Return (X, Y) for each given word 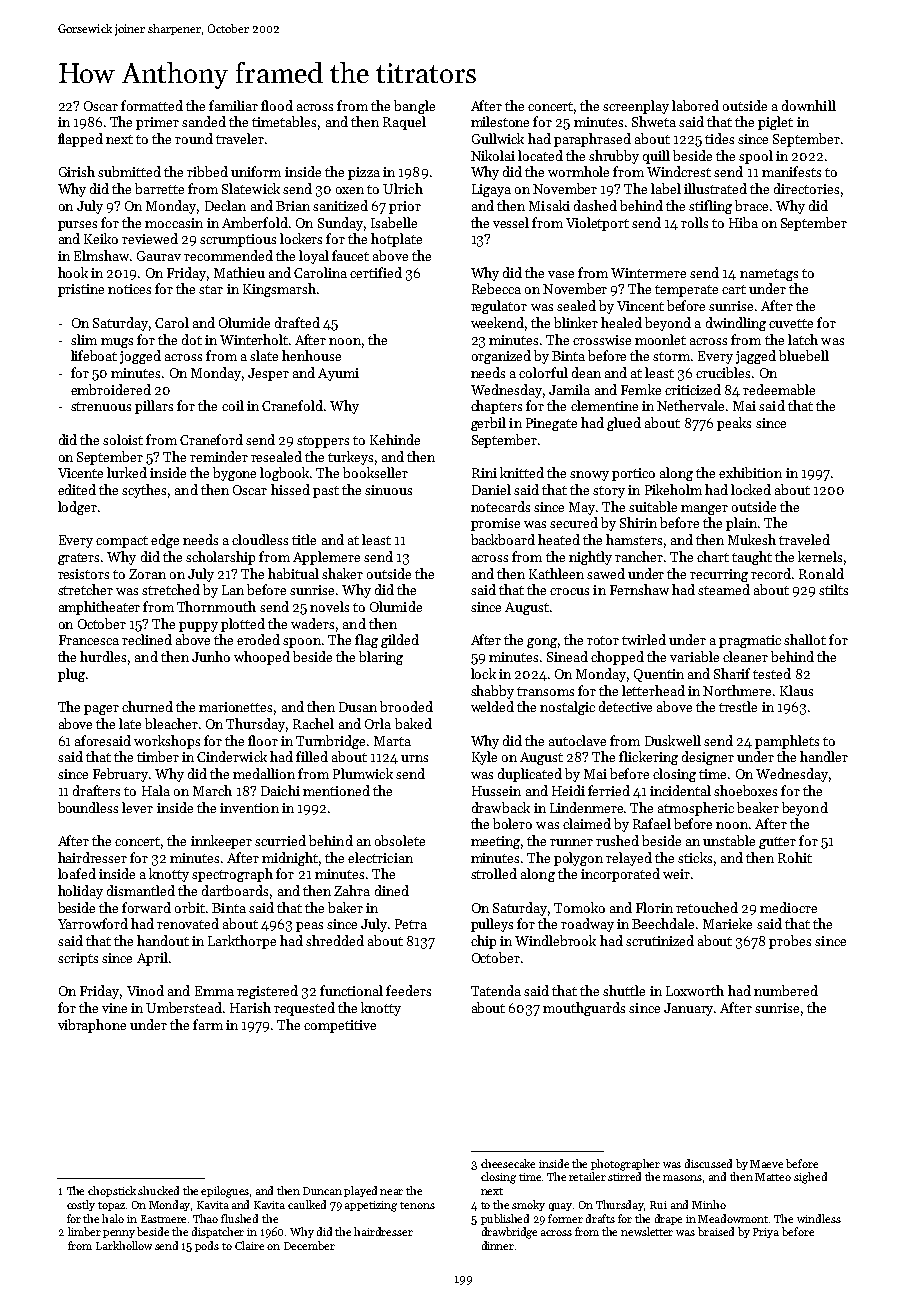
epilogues (225, 1192)
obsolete (400, 840)
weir (676, 874)
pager (101, 710)
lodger (77, 508)
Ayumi (338, 374)
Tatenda (496, 990)
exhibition (750, 472)
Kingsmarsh (279, 290)
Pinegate (551, 424)
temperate (686, 291)
